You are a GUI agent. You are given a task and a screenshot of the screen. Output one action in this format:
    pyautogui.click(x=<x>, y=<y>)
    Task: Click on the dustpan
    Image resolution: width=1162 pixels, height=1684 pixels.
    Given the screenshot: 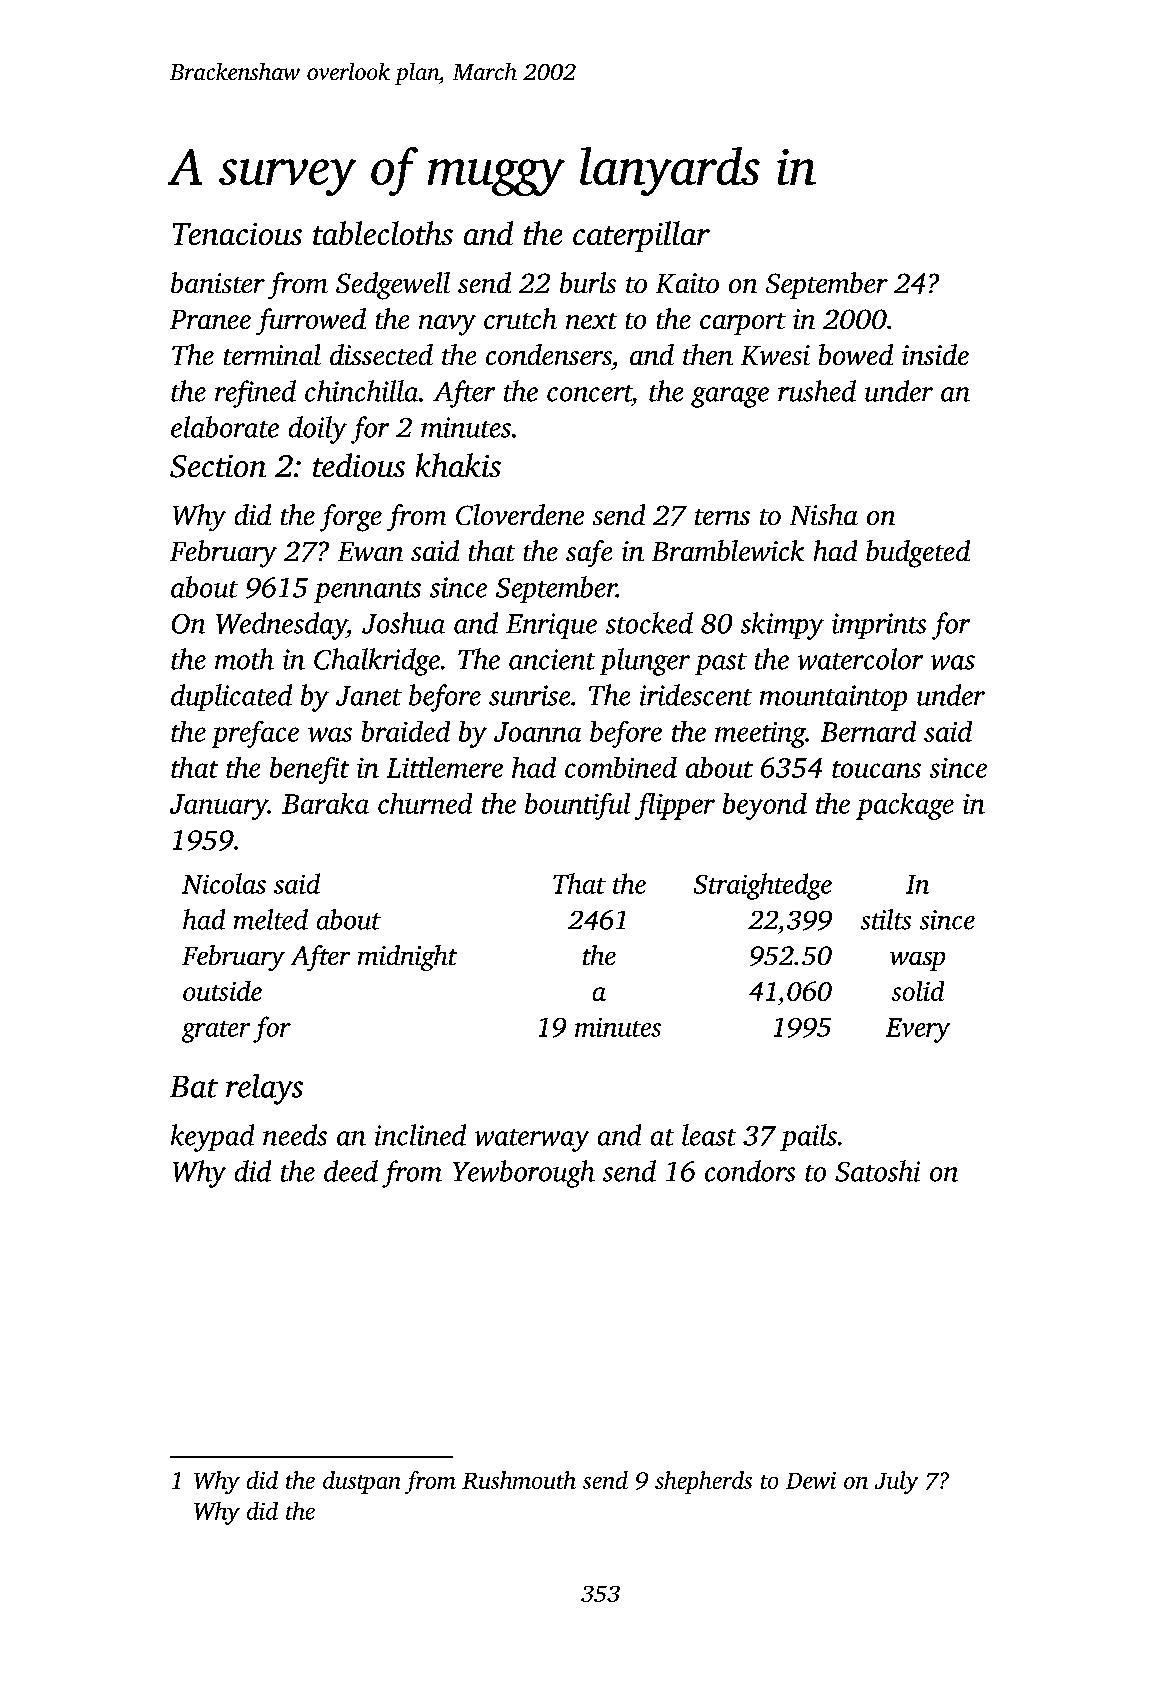 What is the action you would take?
    pyautogui.click(x=361, y=1482)
